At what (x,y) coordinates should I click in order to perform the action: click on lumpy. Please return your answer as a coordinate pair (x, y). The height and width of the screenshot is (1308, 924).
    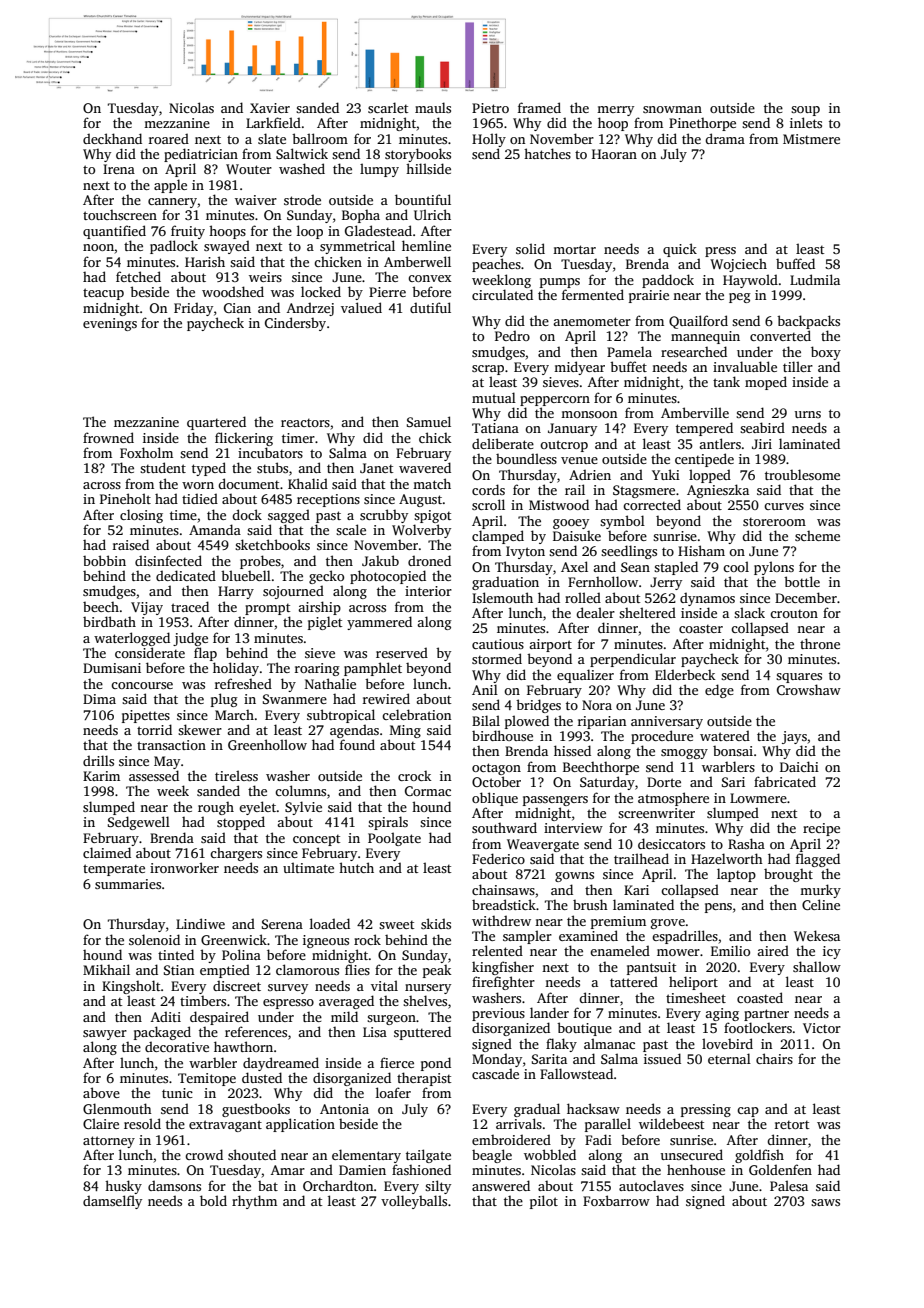
    Looking at the image, I should click on (379, 170).
